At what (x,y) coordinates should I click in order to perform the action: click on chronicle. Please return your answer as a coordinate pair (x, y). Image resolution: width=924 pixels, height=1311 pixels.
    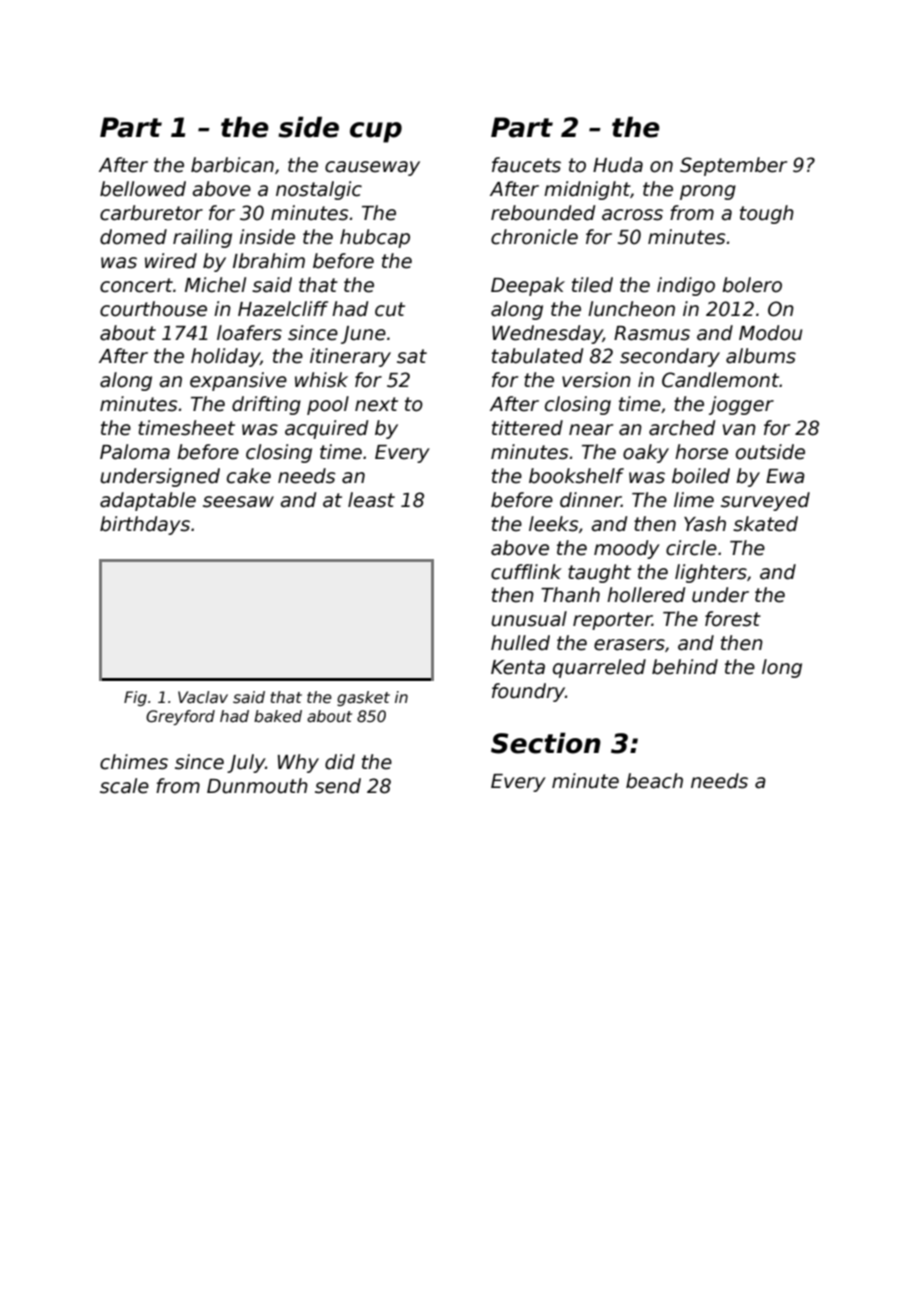
    Looking at the image, I should click on (534, 237).
